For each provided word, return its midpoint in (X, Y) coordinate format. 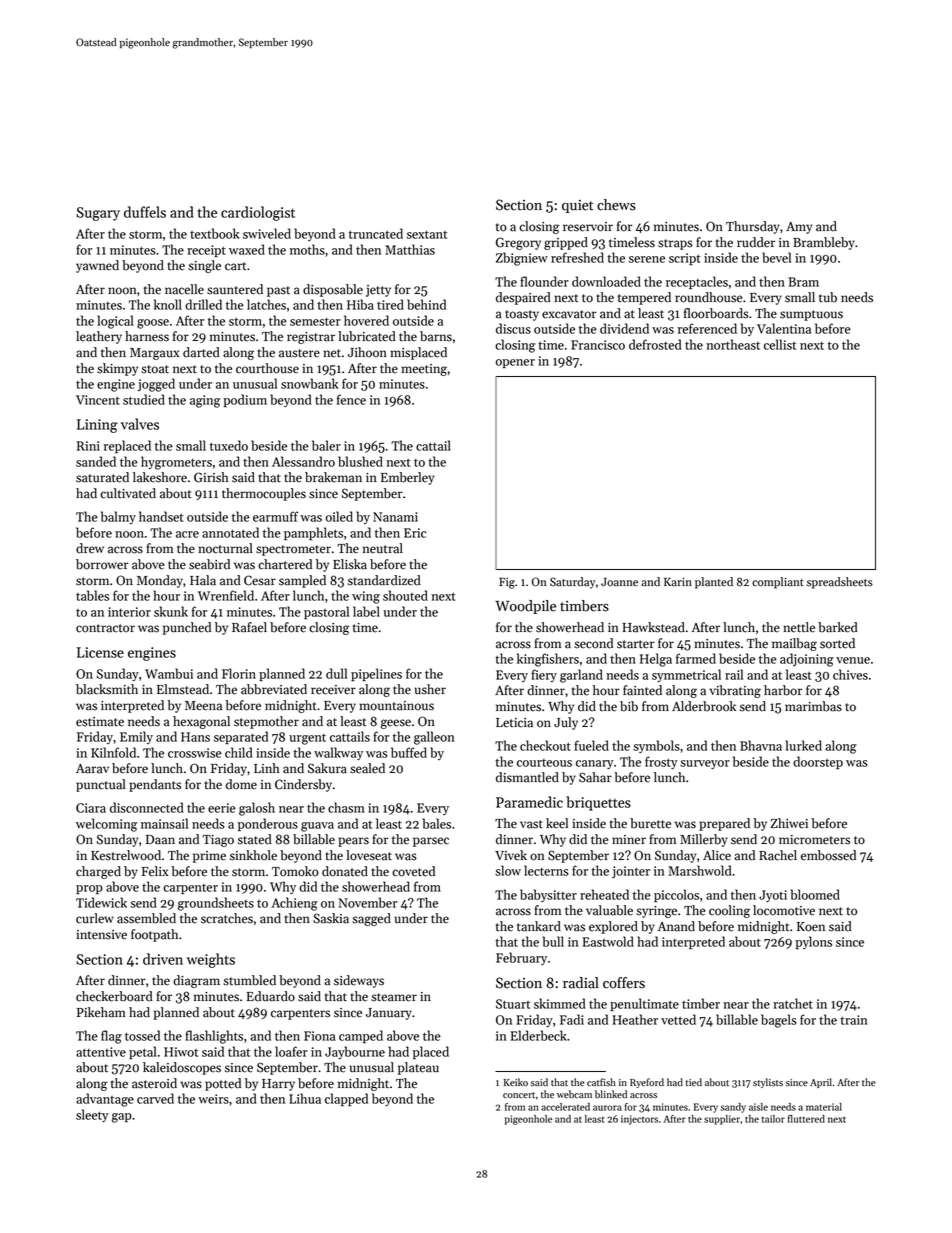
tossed (142, 1035)
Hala (203, 580)
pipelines (376, 674)
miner (629, 840)
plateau (418, 1068)
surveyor (705, 764)
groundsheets (216, 904)
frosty (661, 762)
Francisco (598, 345)
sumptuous (811, 315)
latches (266, 304)
